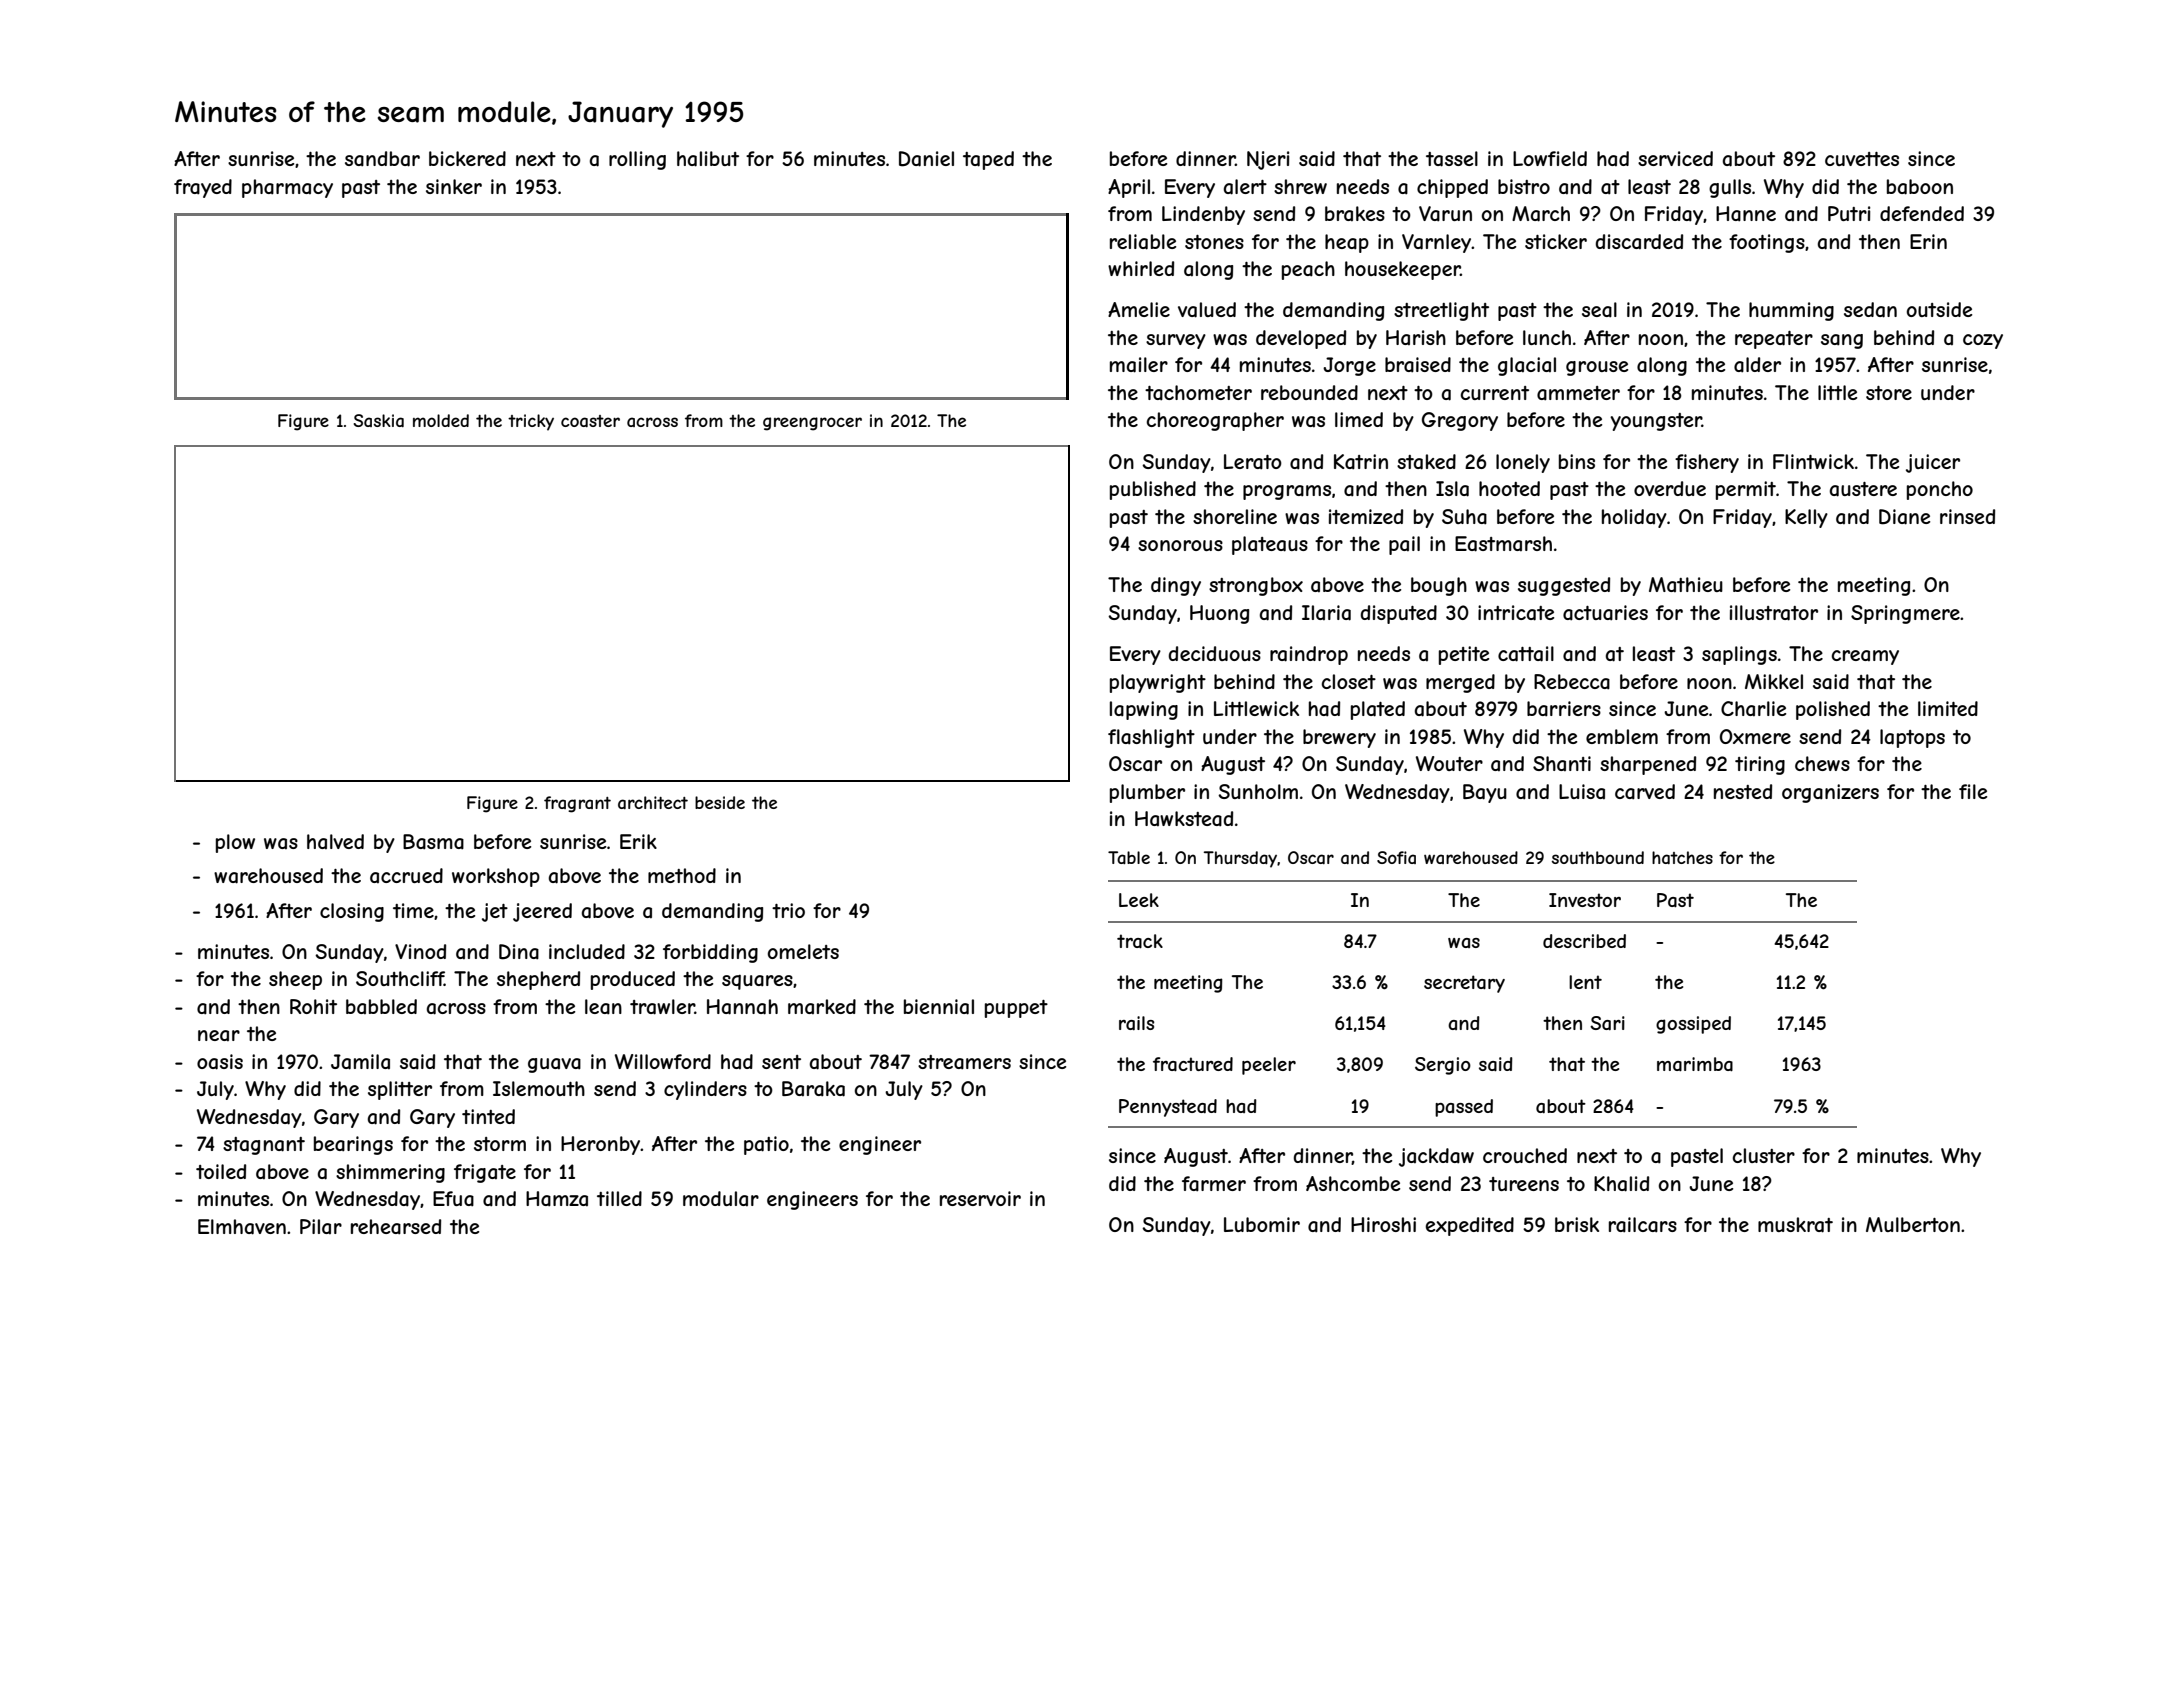  I want to click on puppet, so click(1016, 1009).
